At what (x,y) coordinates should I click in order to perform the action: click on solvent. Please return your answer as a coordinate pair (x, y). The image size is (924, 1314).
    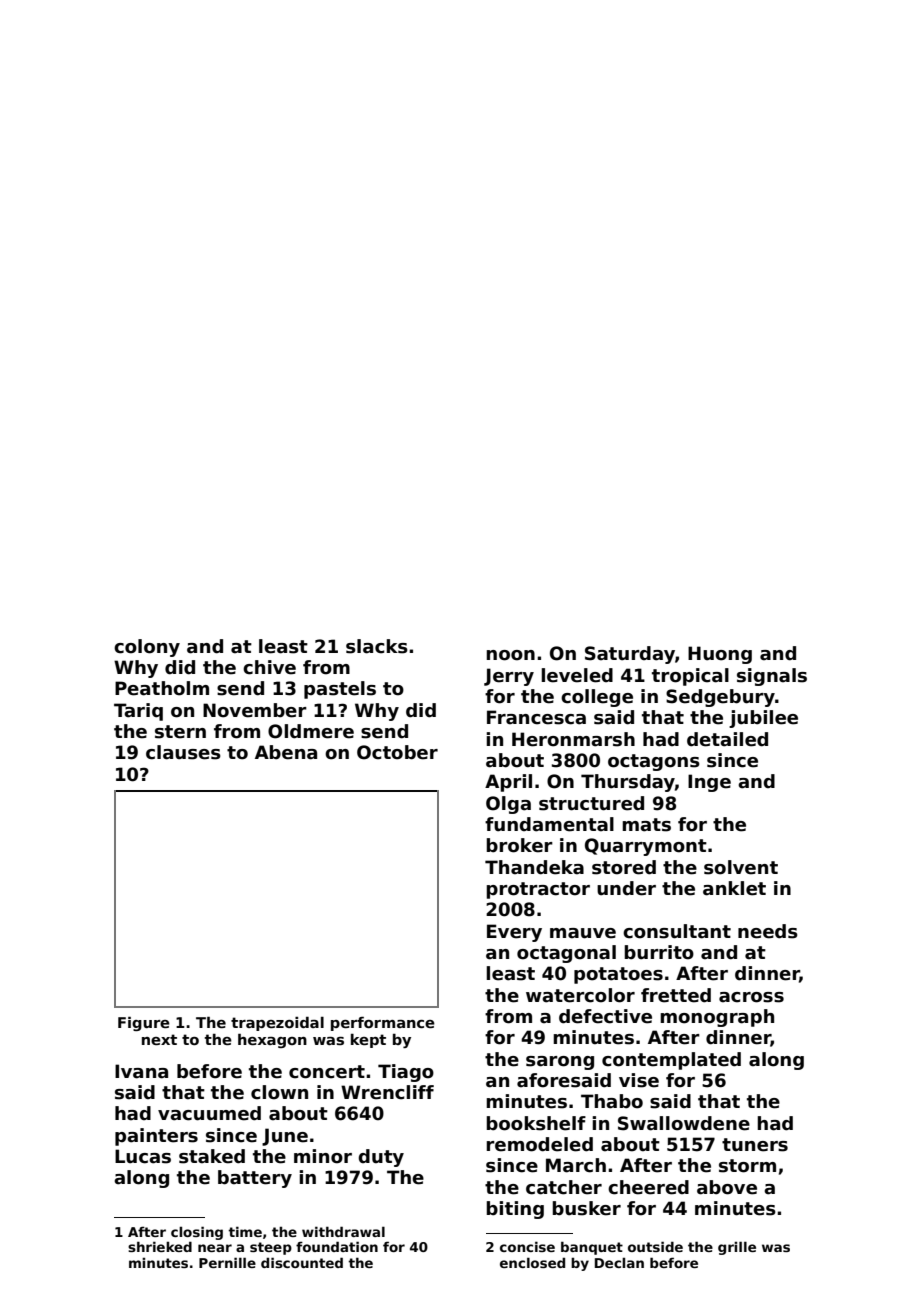
    Looking at the image, I should click on (741, 867).
